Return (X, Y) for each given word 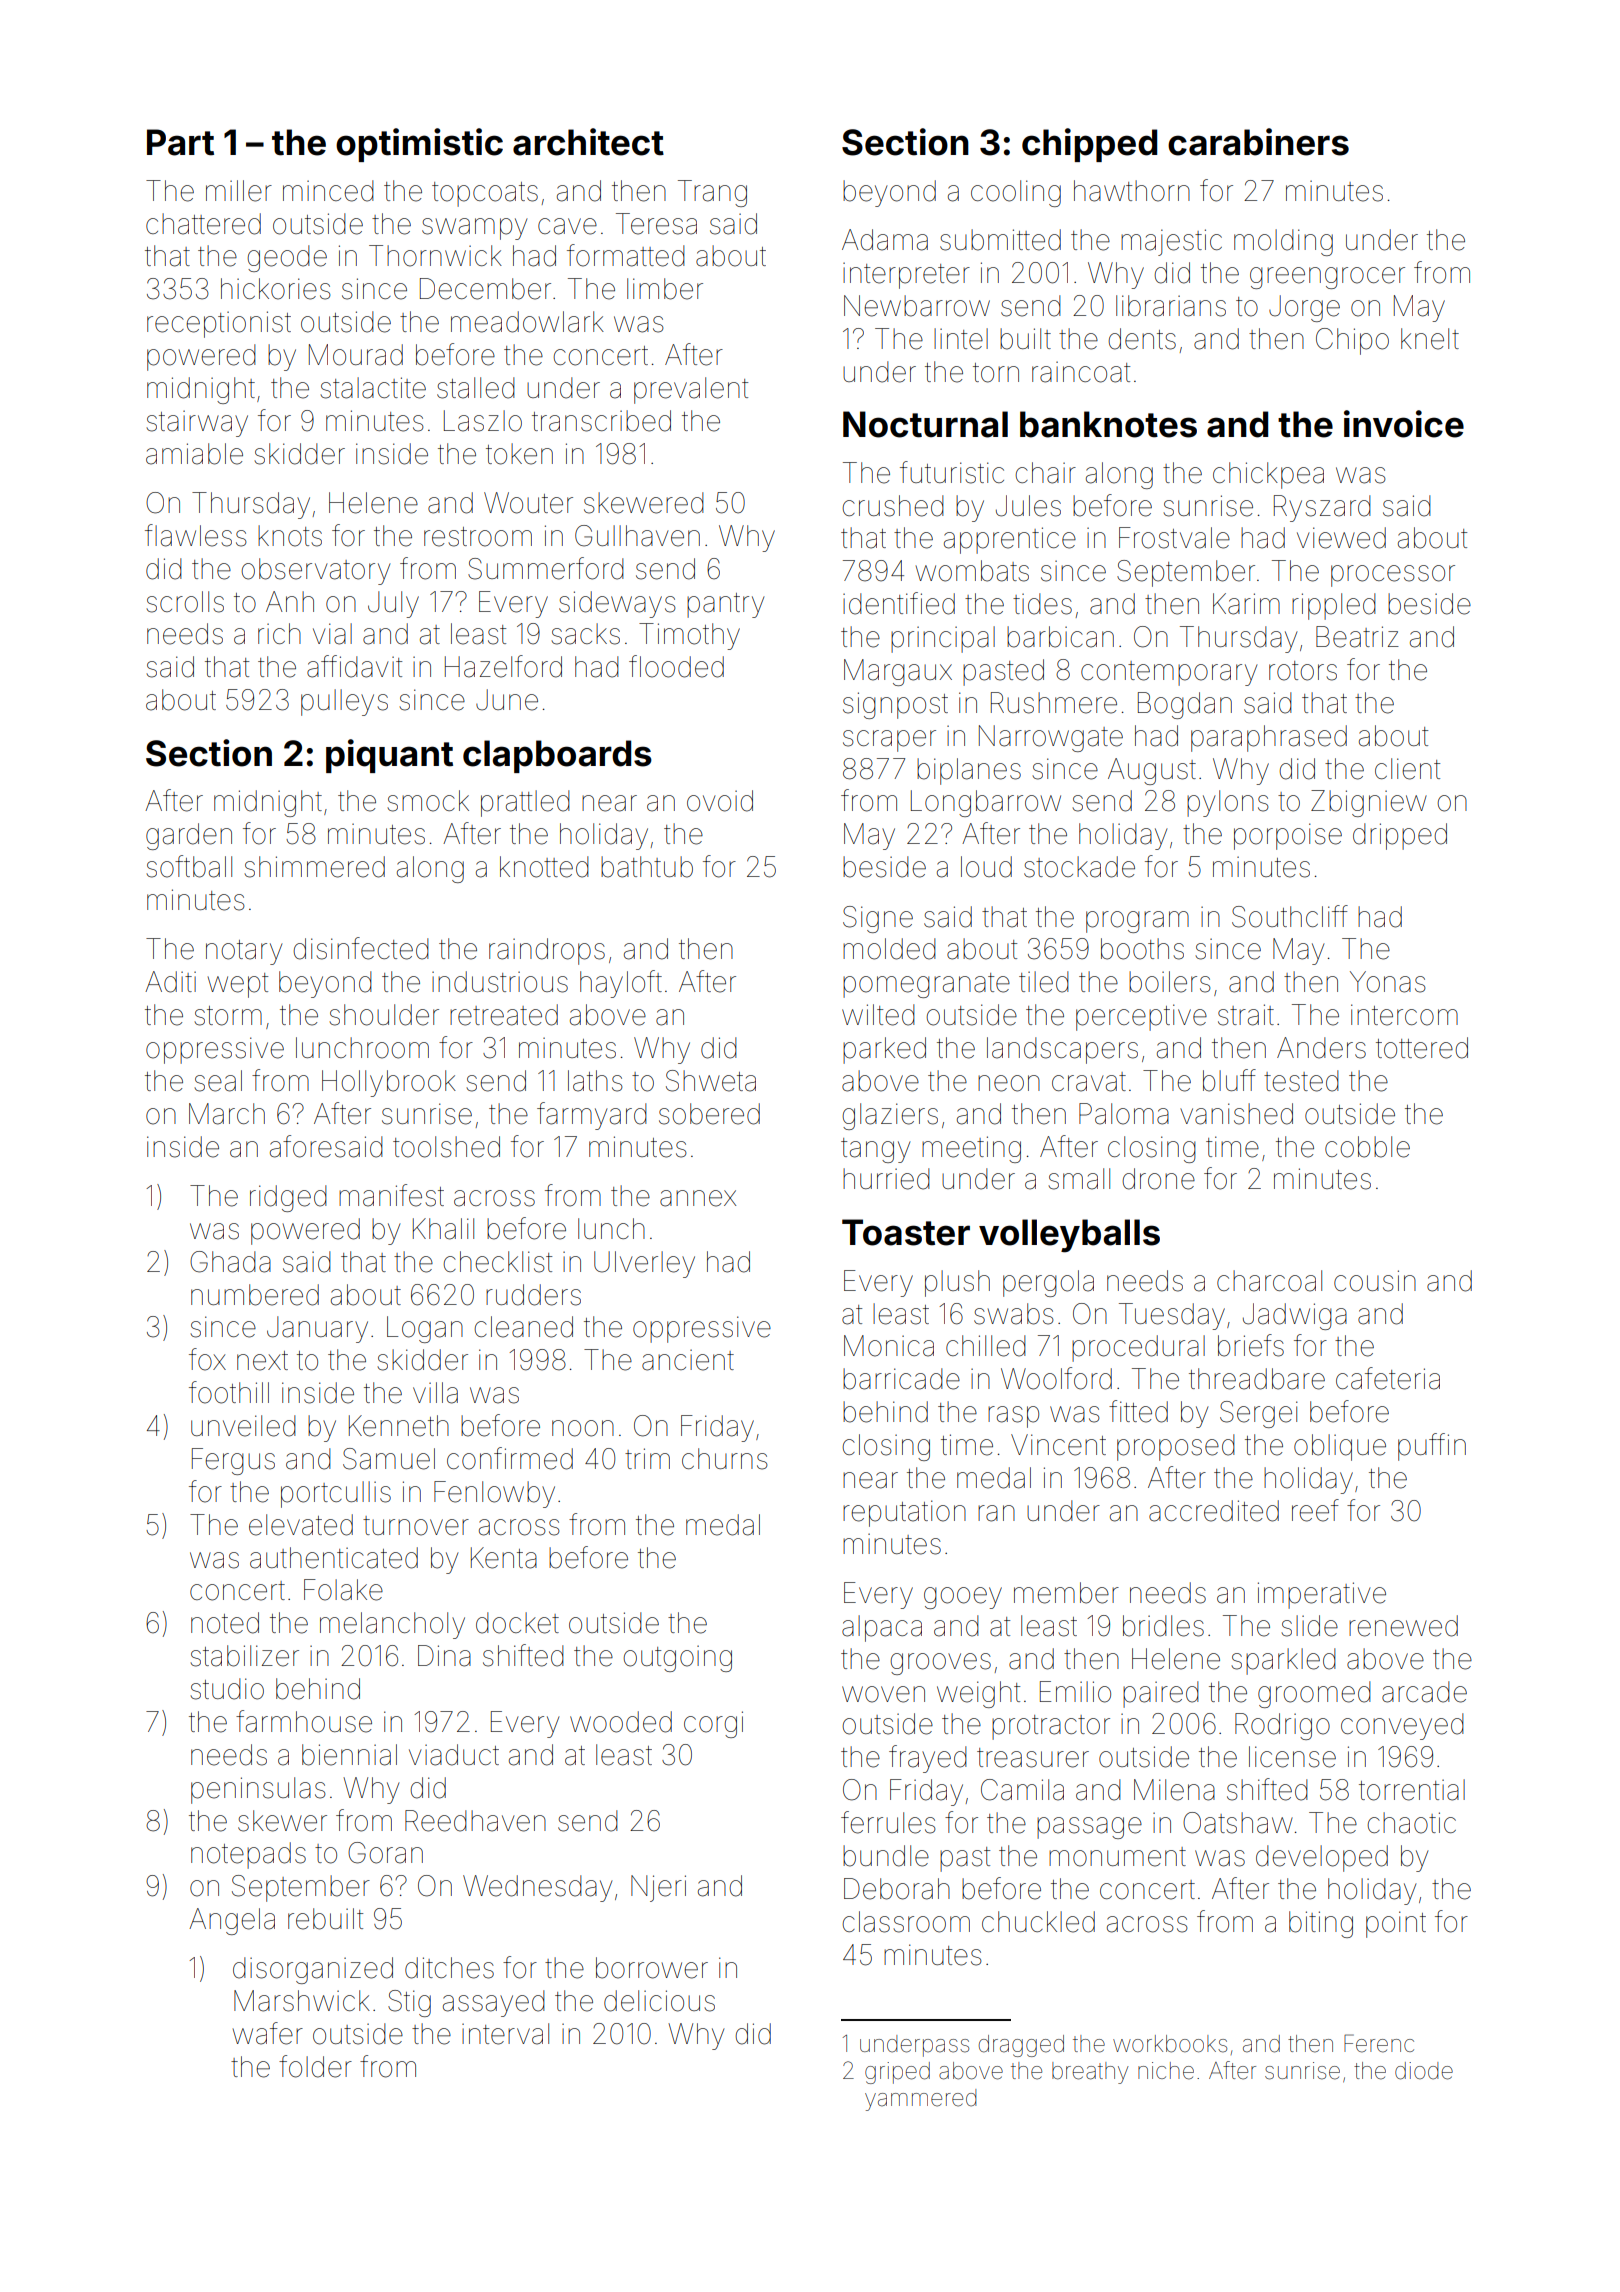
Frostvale (1174, 538)
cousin (1375, 1281)
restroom (478, 537)
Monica (889, 1346)
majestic (1171, 242)
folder (315, 2066)
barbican (1060, 637)
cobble (1367, 1147)
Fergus (233, 1461)
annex (698, 1198)
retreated (504, 1015)
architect (588, 142)
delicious (659, 2001)
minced (328, 191)
